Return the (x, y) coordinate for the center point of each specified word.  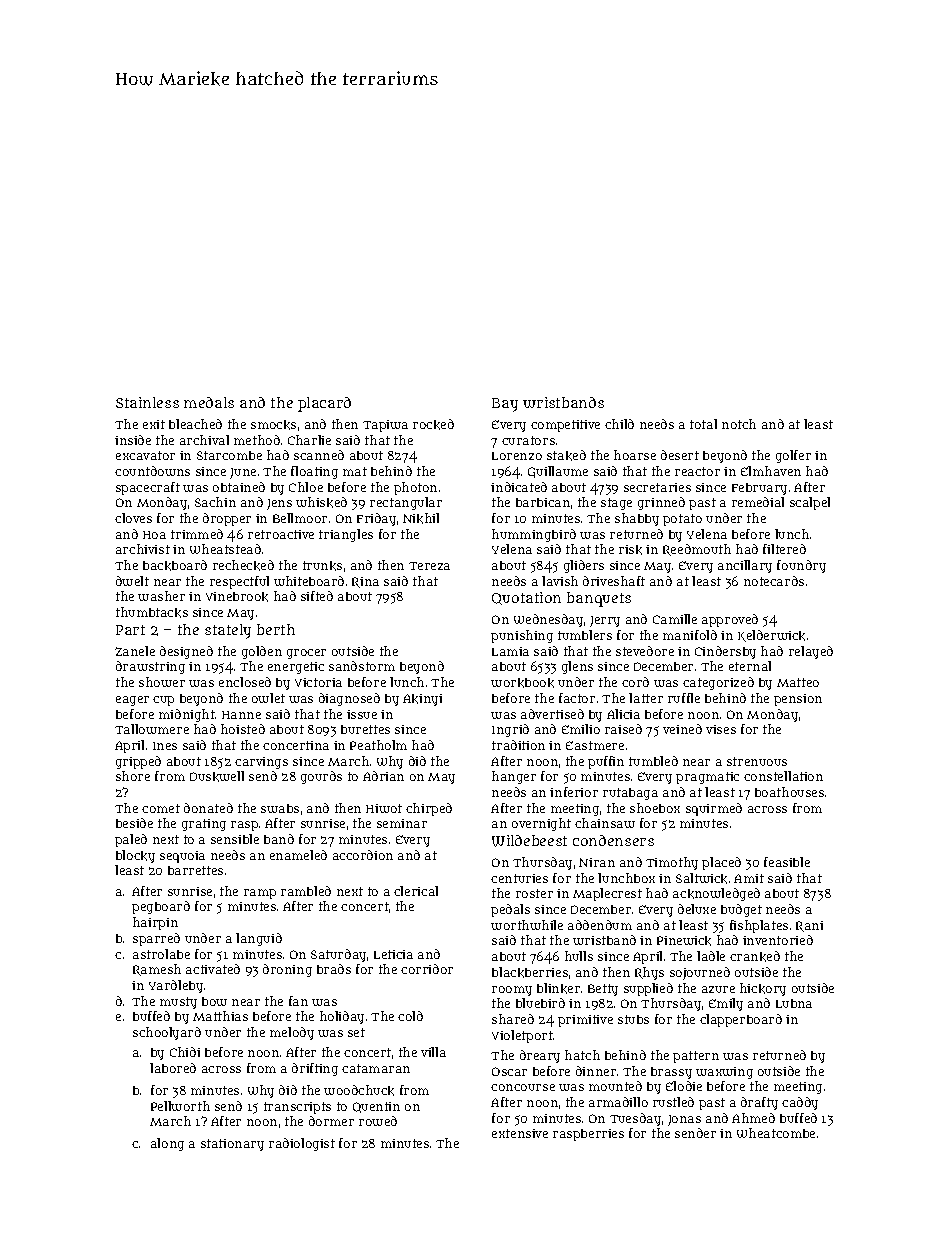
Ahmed (753, 1118)
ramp (260, 894)
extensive (520, 1133)
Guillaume (558, 472)
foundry (801, 566)
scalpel (810, 503)
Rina (365, 582)
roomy (512, 991)
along (167, 1144)
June (243, 473)
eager (132, 701)
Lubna (794, 1003)
